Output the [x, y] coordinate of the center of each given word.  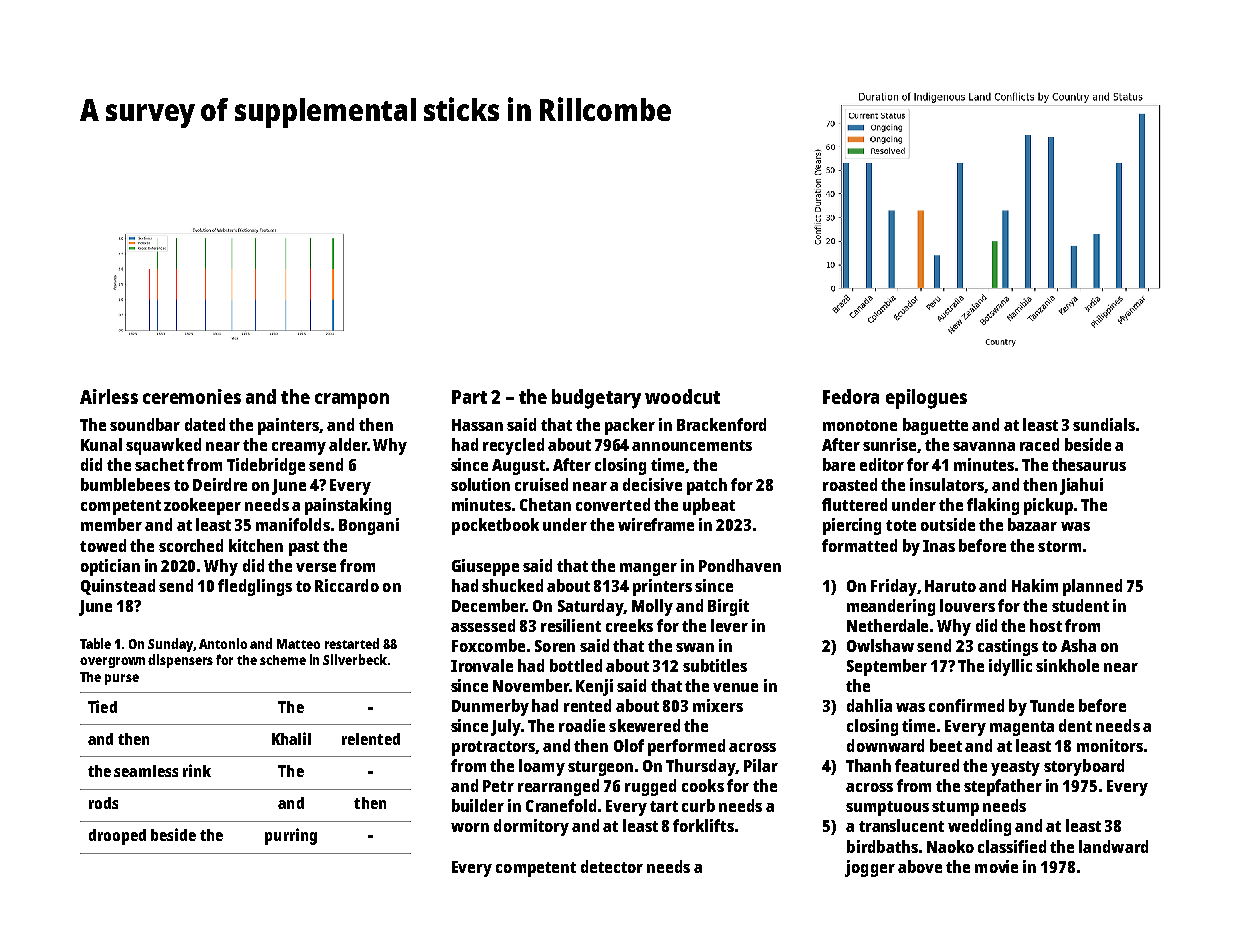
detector [612, 866]
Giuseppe [485, 567]
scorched [191, 545]
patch [707, 486]
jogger [870, 868]
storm [1059, 546]
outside [948, 524]
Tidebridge [266, 466]
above [920, 866]
